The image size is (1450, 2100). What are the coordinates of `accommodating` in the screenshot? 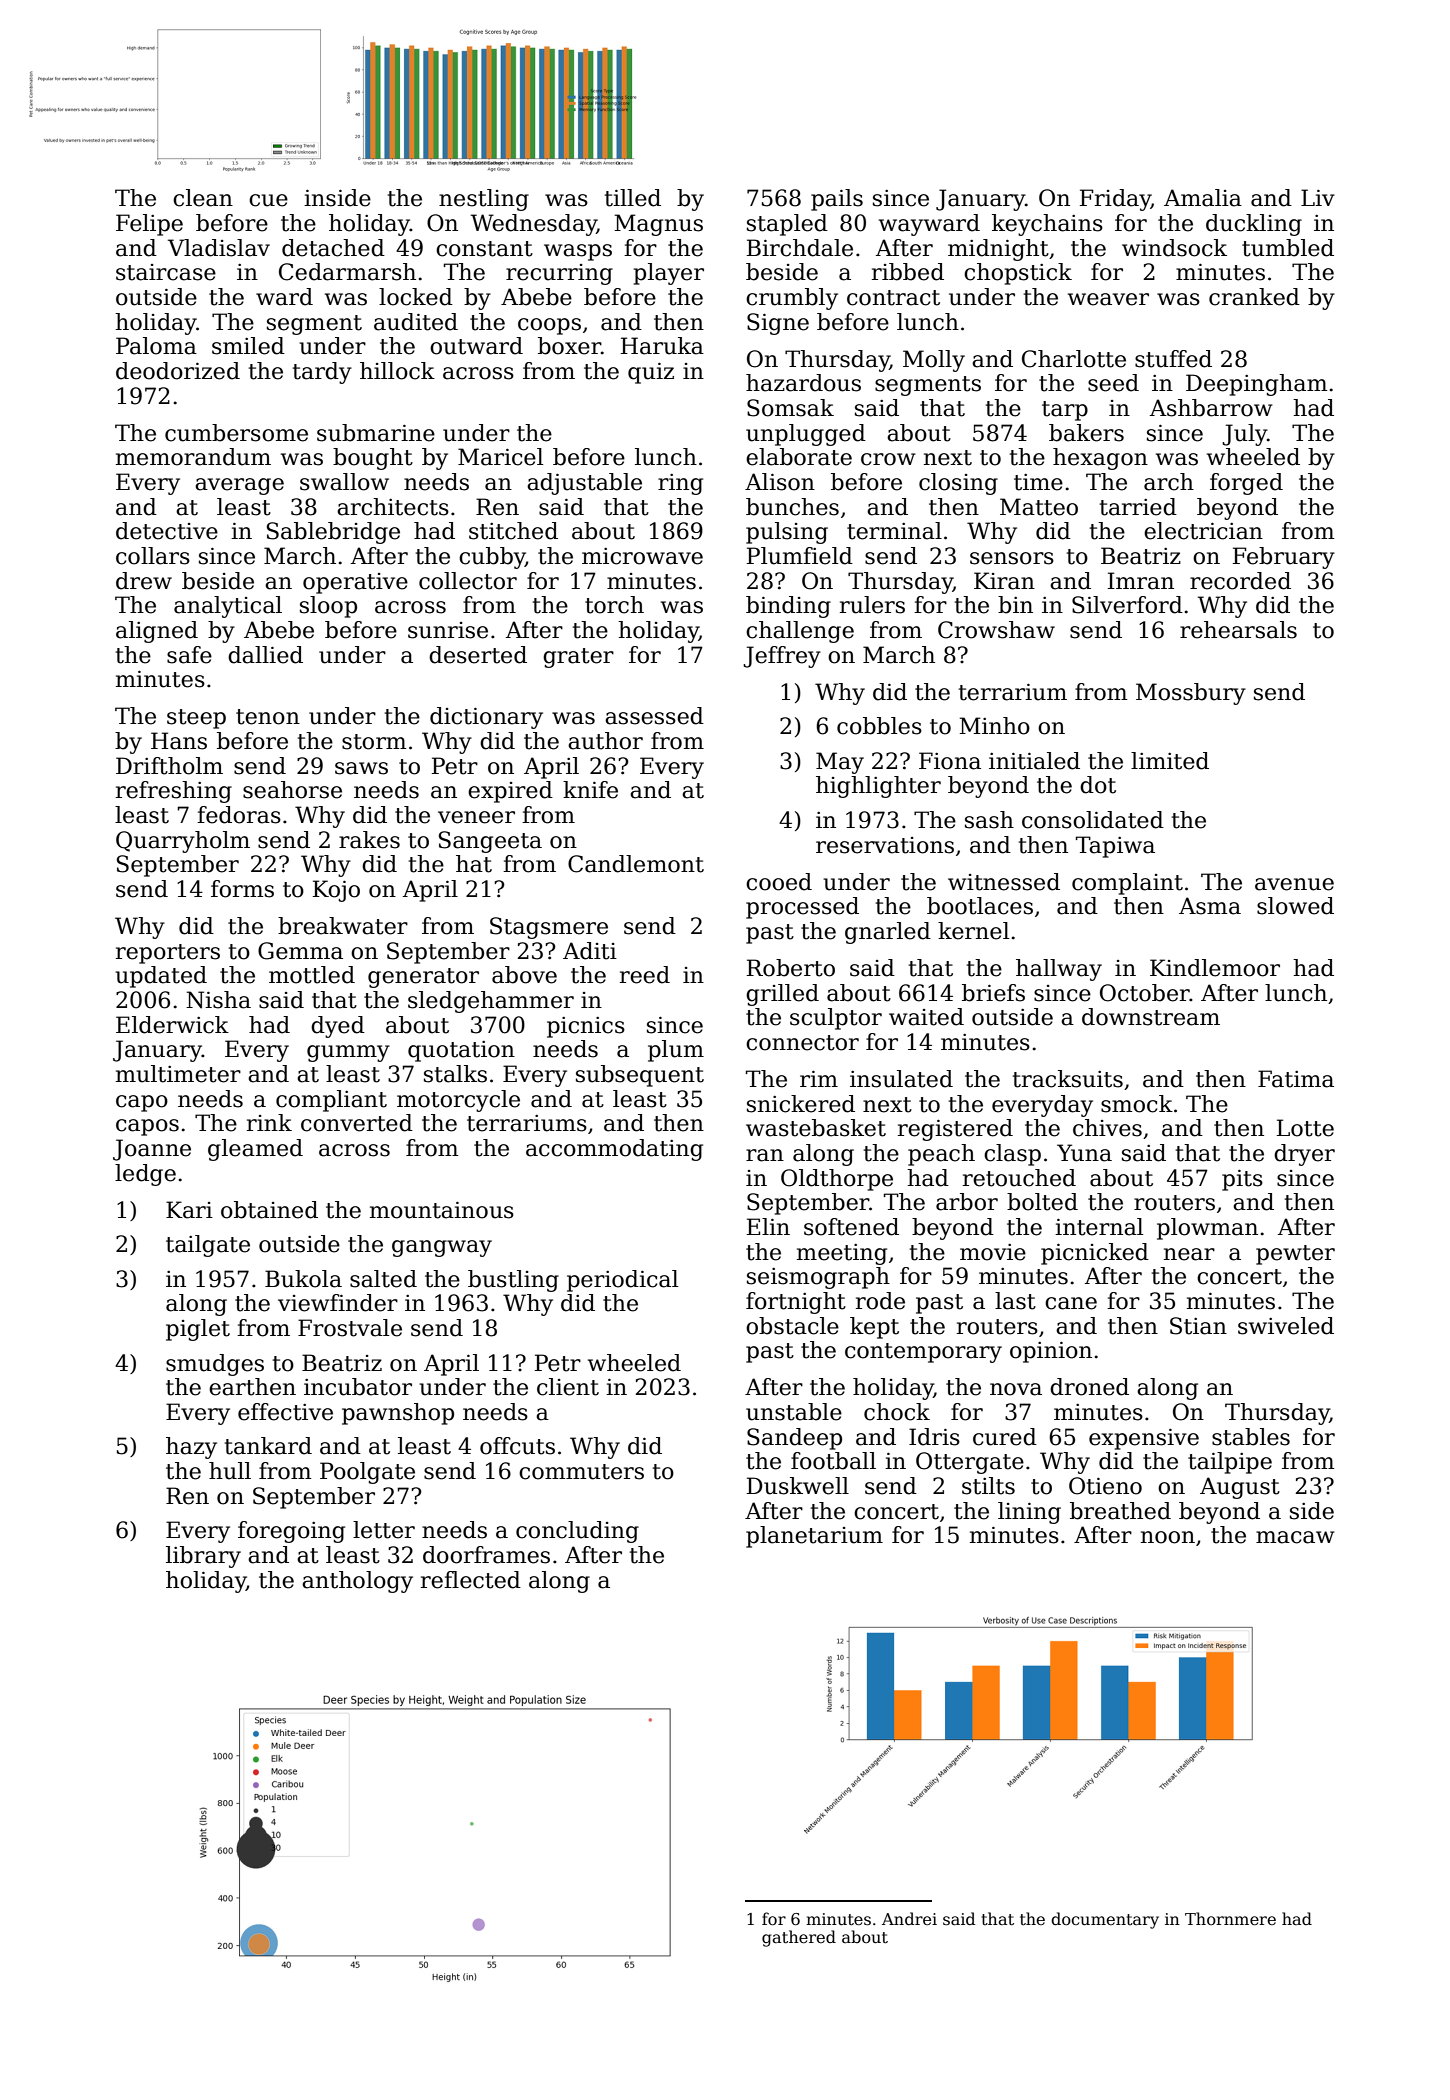 It's located at (614, 1150).
